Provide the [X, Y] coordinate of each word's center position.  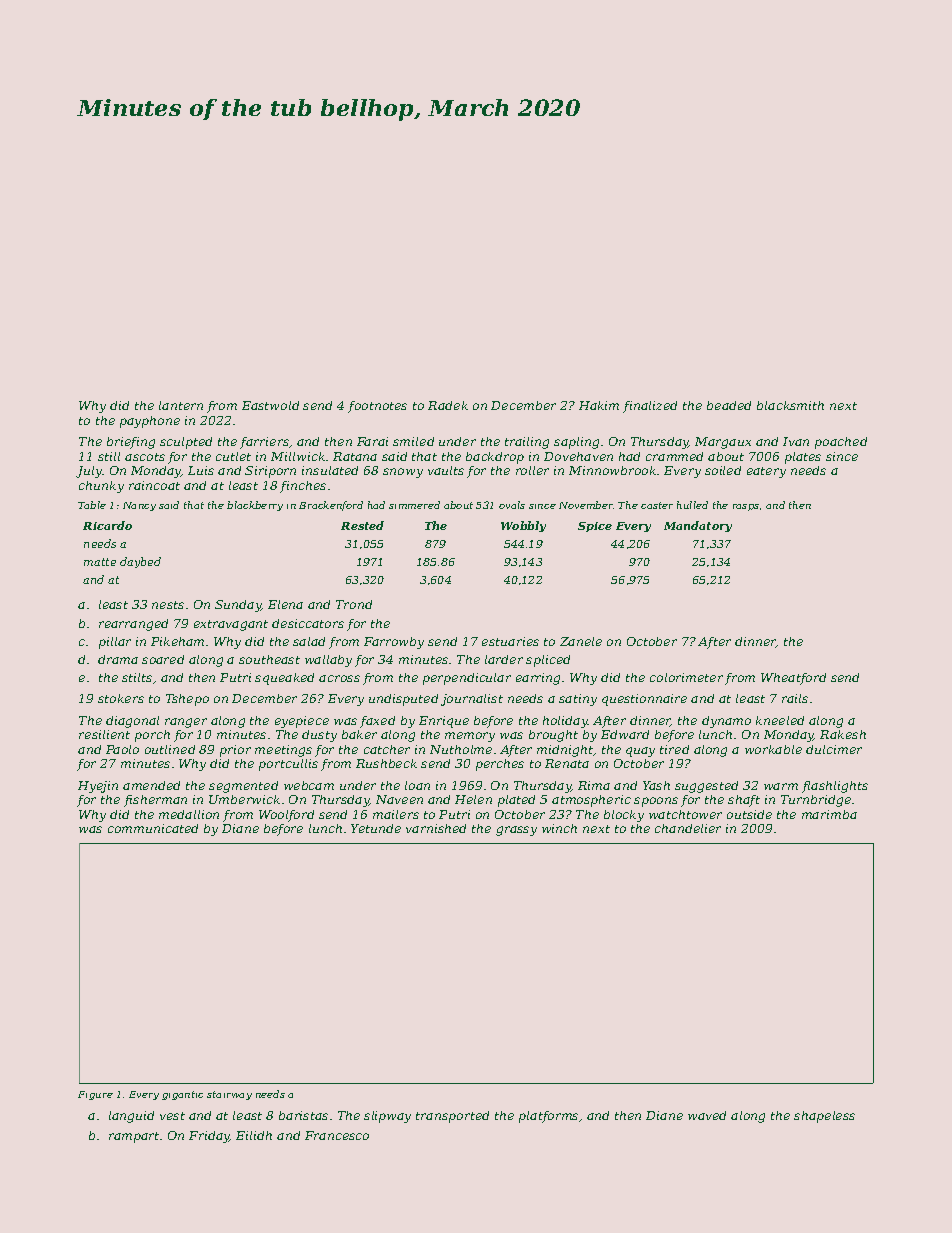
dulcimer [834, 749]
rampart [134, 1137]
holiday [565, 722]
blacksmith [790, 405]
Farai [372, 441]
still [109, 456]
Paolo [122, 749]
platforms [548, 1117]
